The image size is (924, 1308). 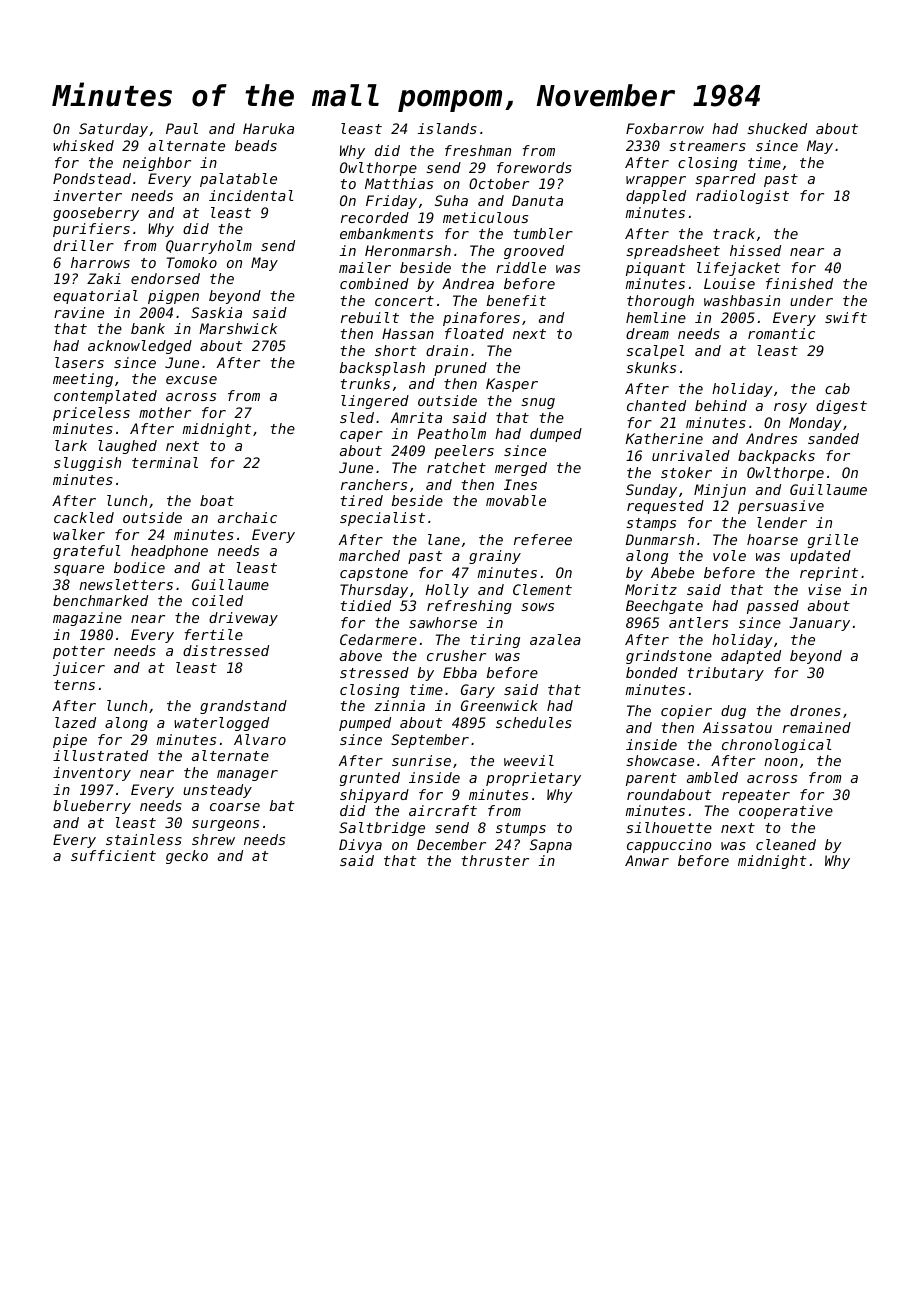 I want to click on coiled, so click(x=217, y=600).
